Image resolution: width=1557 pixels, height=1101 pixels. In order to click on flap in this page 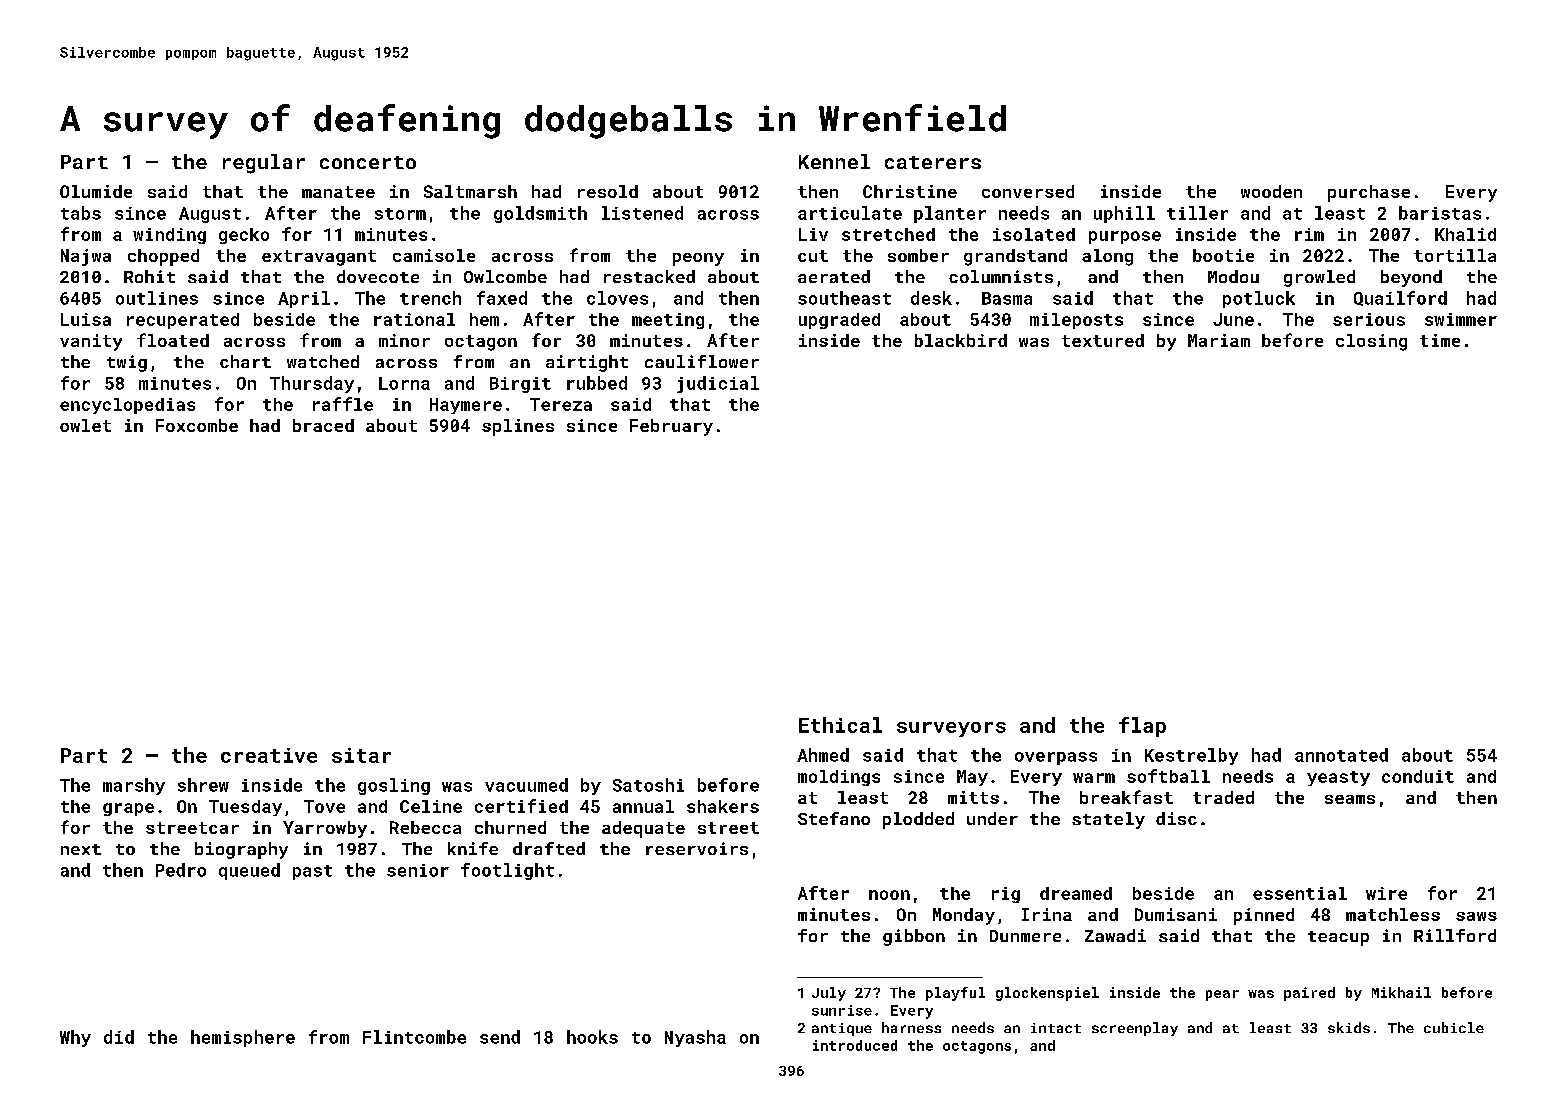, I will do `click(1142, 727)`.
